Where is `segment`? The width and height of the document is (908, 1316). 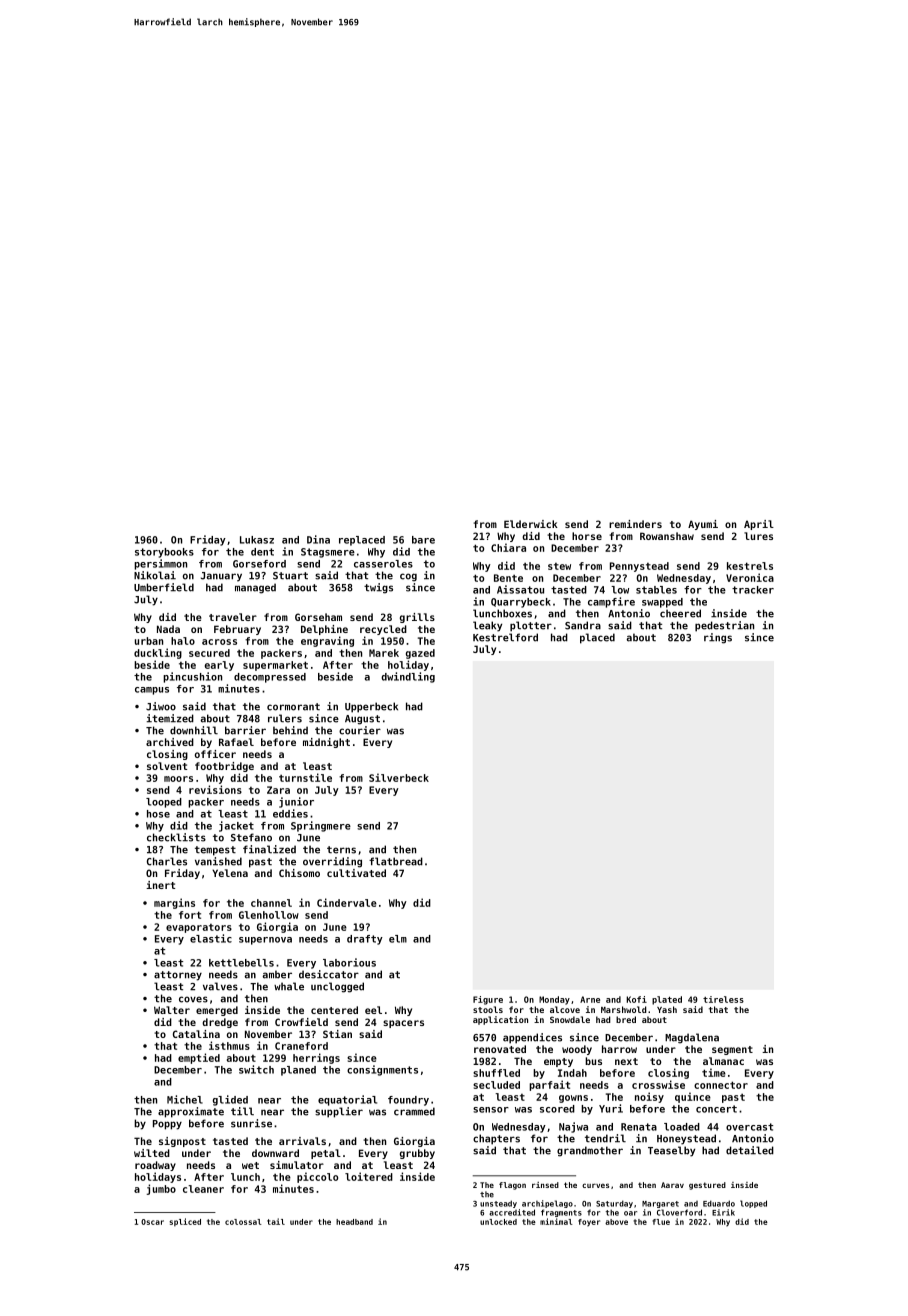 segment is located at coordinates (732, 1050).
